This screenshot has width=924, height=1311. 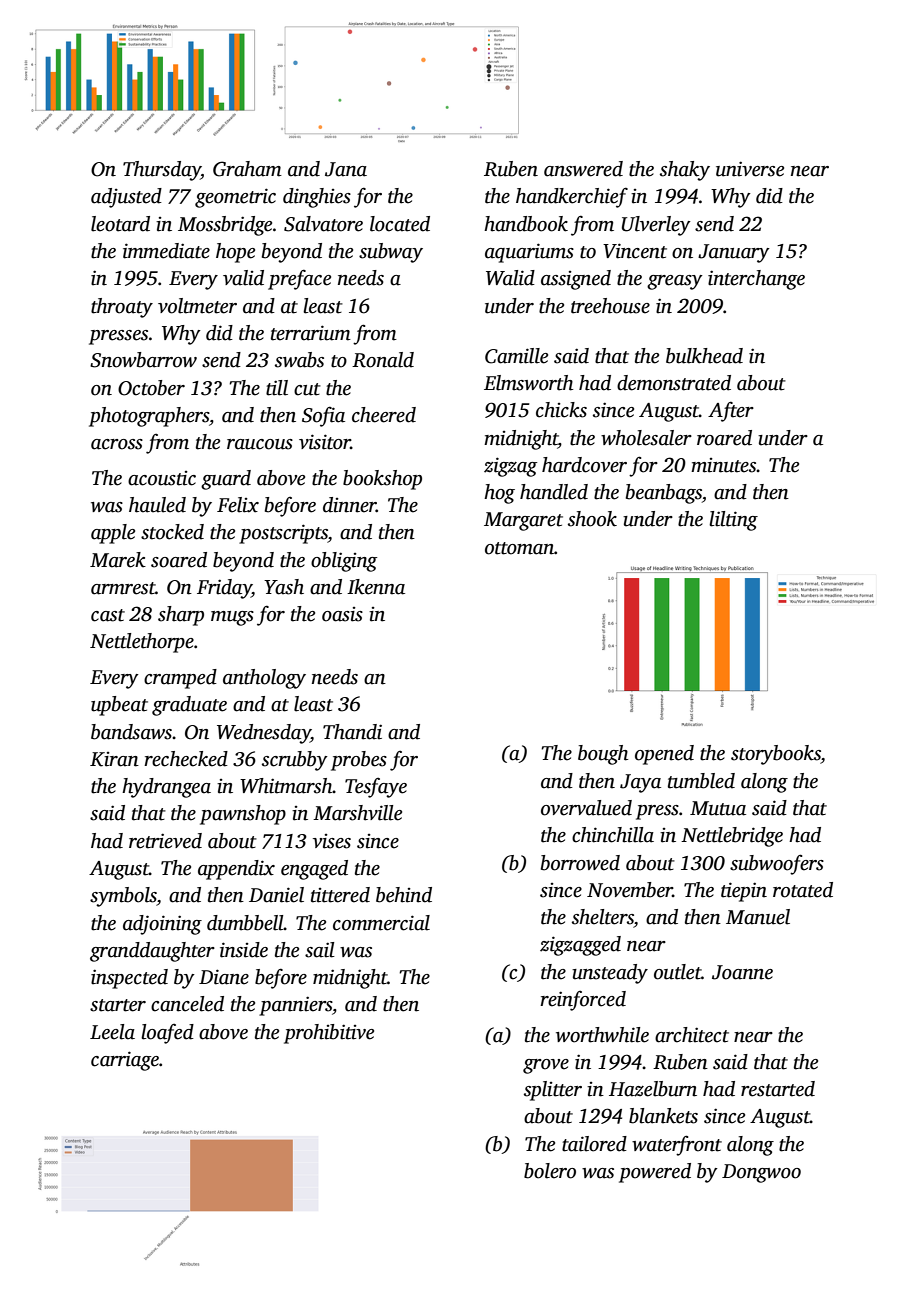 What do you see at coordinates (635, 251) in the screenshot?
I see `Vincent` at bounding box center [635, 251].
